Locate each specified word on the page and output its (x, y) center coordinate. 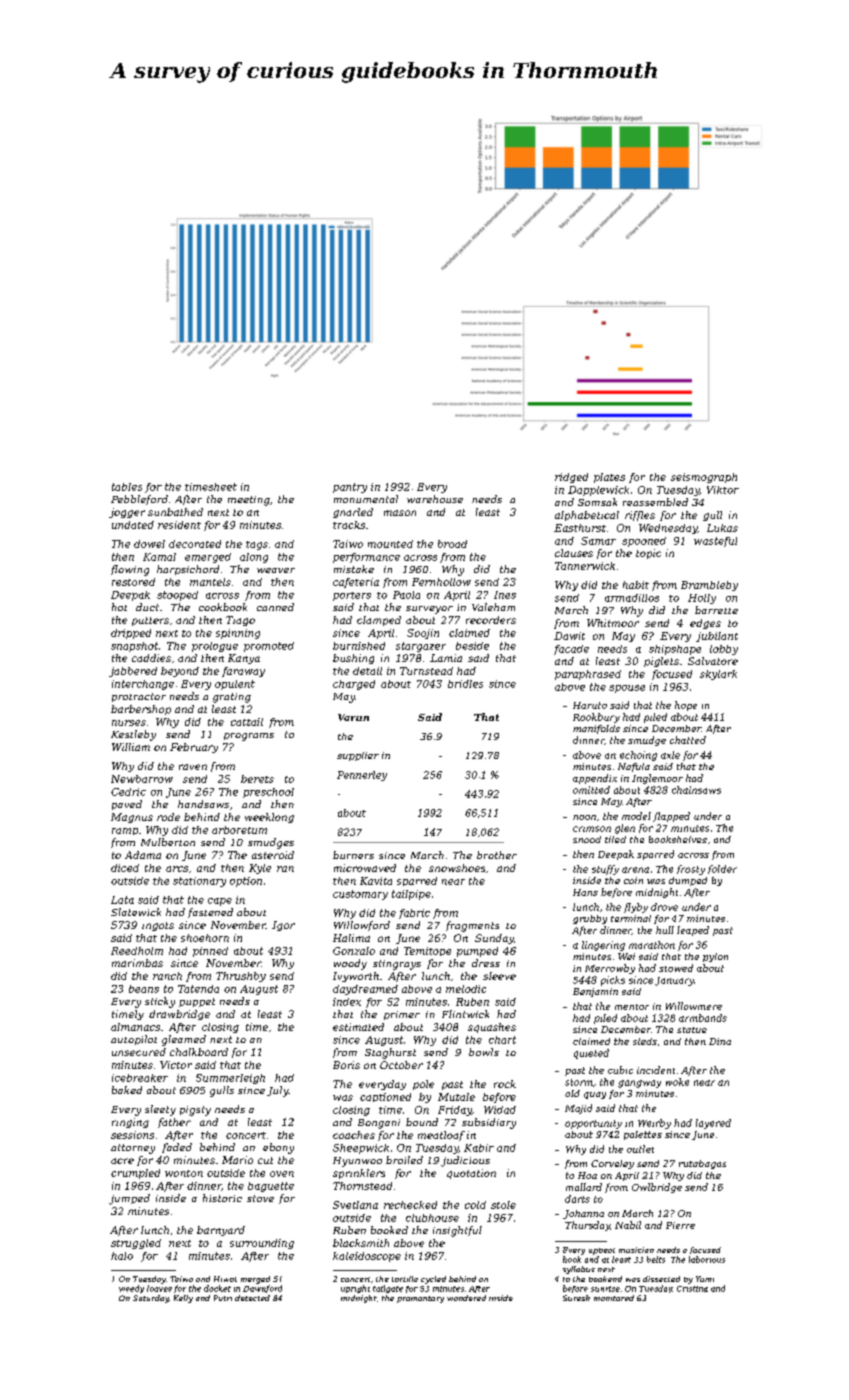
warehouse (435, 499)
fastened (210, 913)
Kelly (183, 1299)
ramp (125, 831)
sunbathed (175, 512)
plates (609, 478)
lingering (603, 946)
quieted (591, 1054)
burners (353, 855)
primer (402, 1015)
